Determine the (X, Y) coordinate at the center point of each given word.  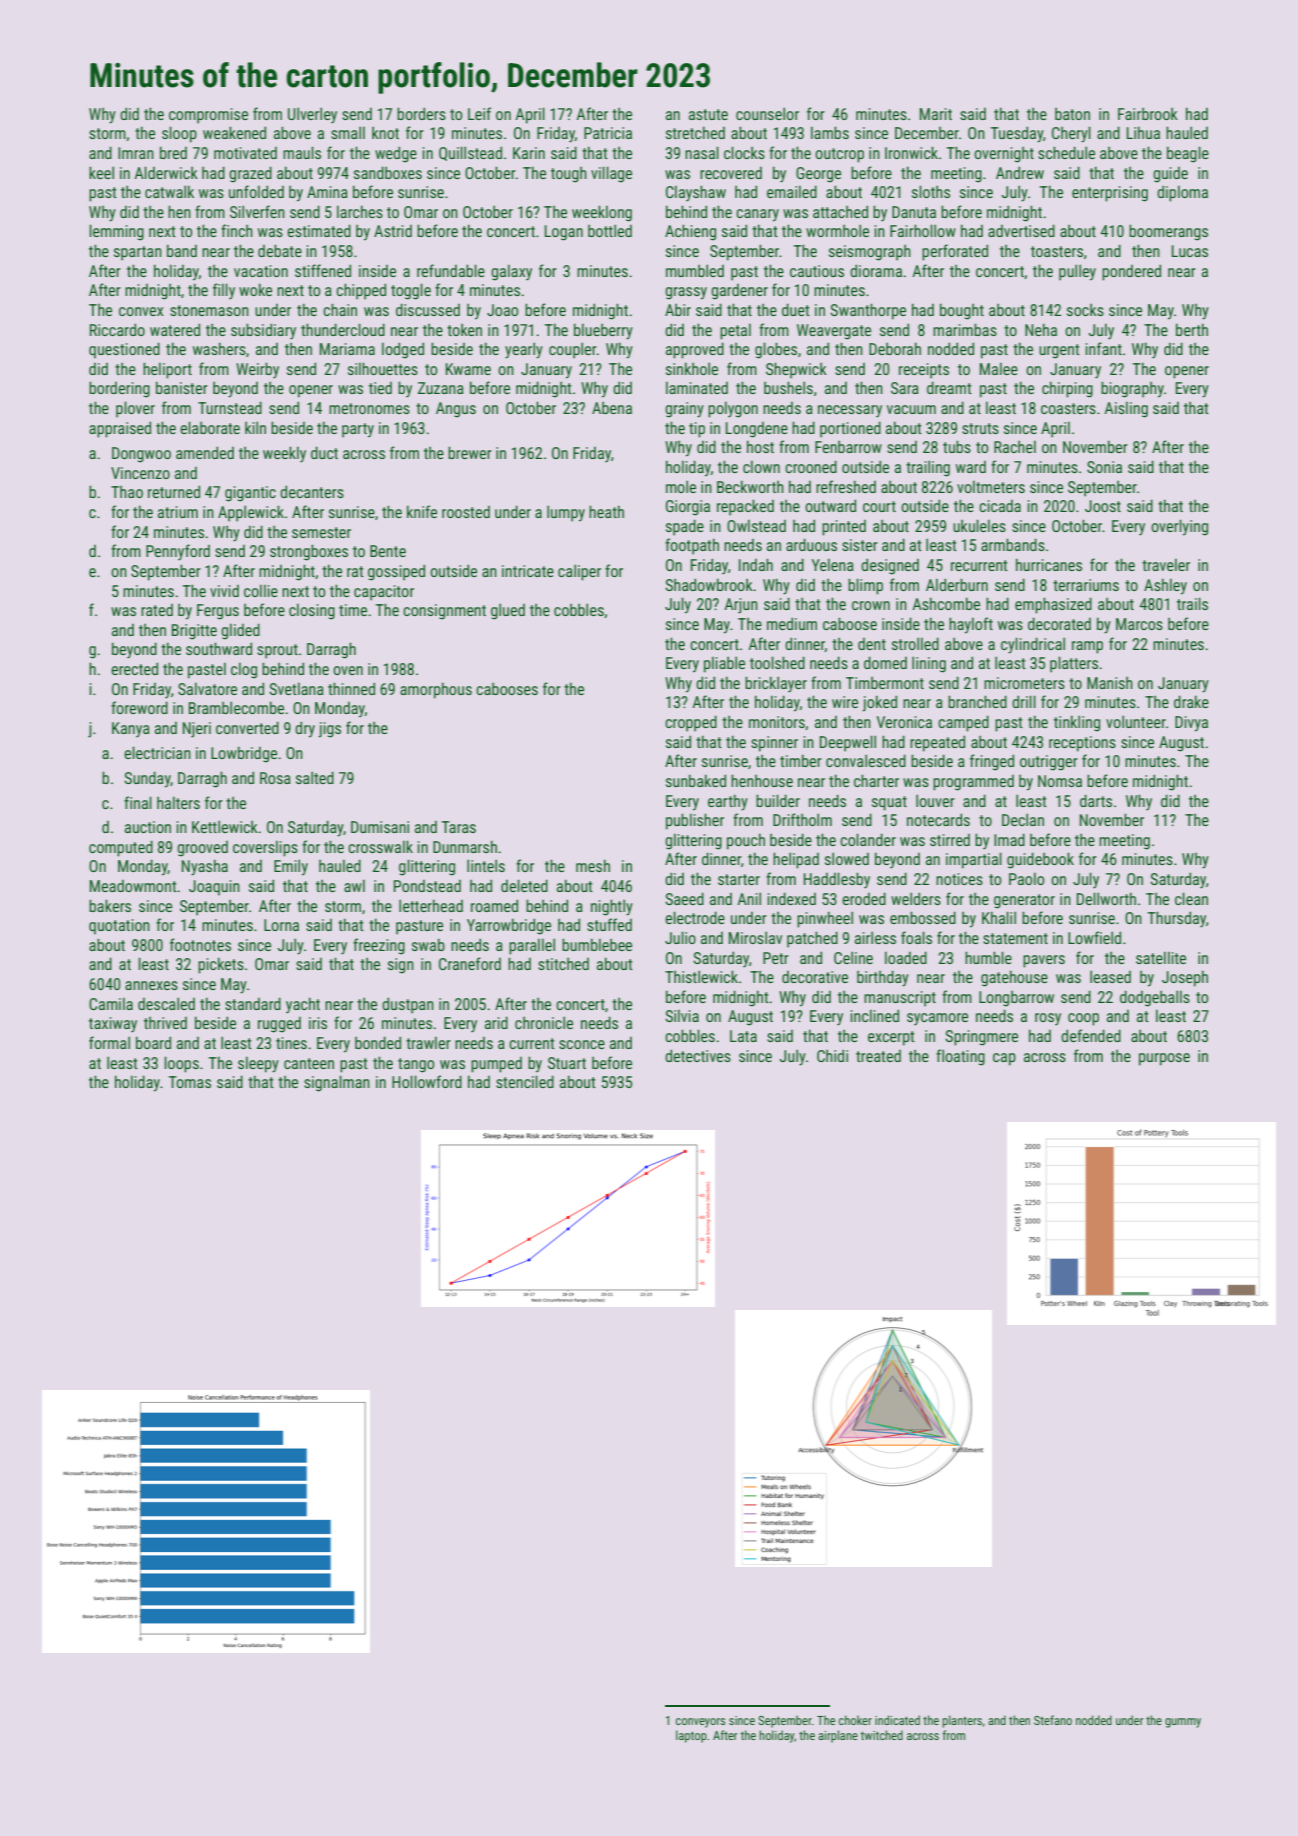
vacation (261, 271)
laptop (691, 1736)
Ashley (1165, 586)
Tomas (190, 1082)
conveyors (700, 1723)
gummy (1183, 1723)
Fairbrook (1148, 114)
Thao (127, 492)
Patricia (608, 133)
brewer (470, 452)
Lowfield (1094, 937)
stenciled (525, 1081)
